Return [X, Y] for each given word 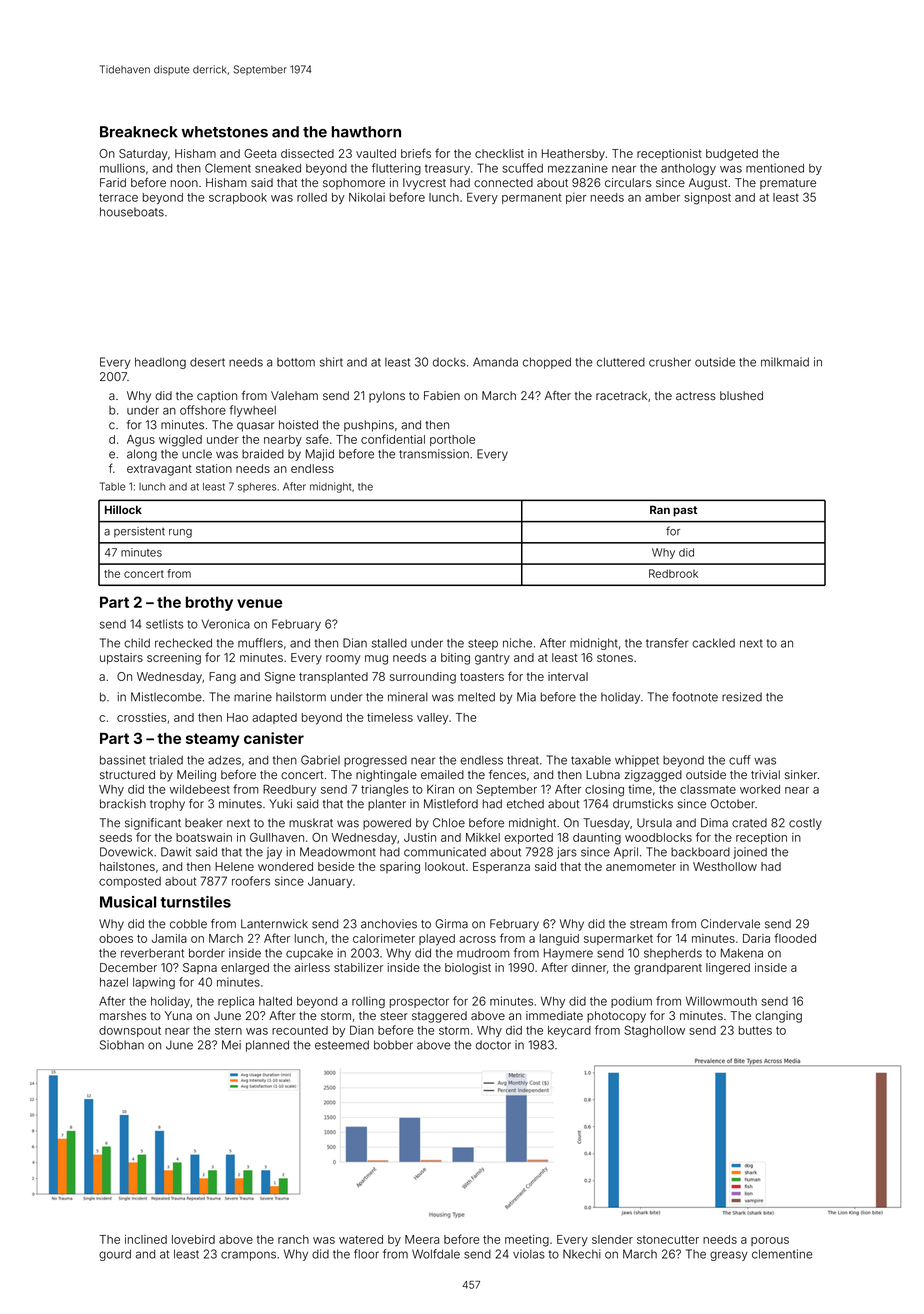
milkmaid [785, 362]
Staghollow [655, 1031]
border [207, 953]
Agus [141, 441]
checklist [499, 153]
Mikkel [483, 837]
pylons [387, 397]
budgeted [732, 155]
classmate [708, 789]
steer [394, 1016]
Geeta [260, 153]
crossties [141, 717]
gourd [115, 1255]
